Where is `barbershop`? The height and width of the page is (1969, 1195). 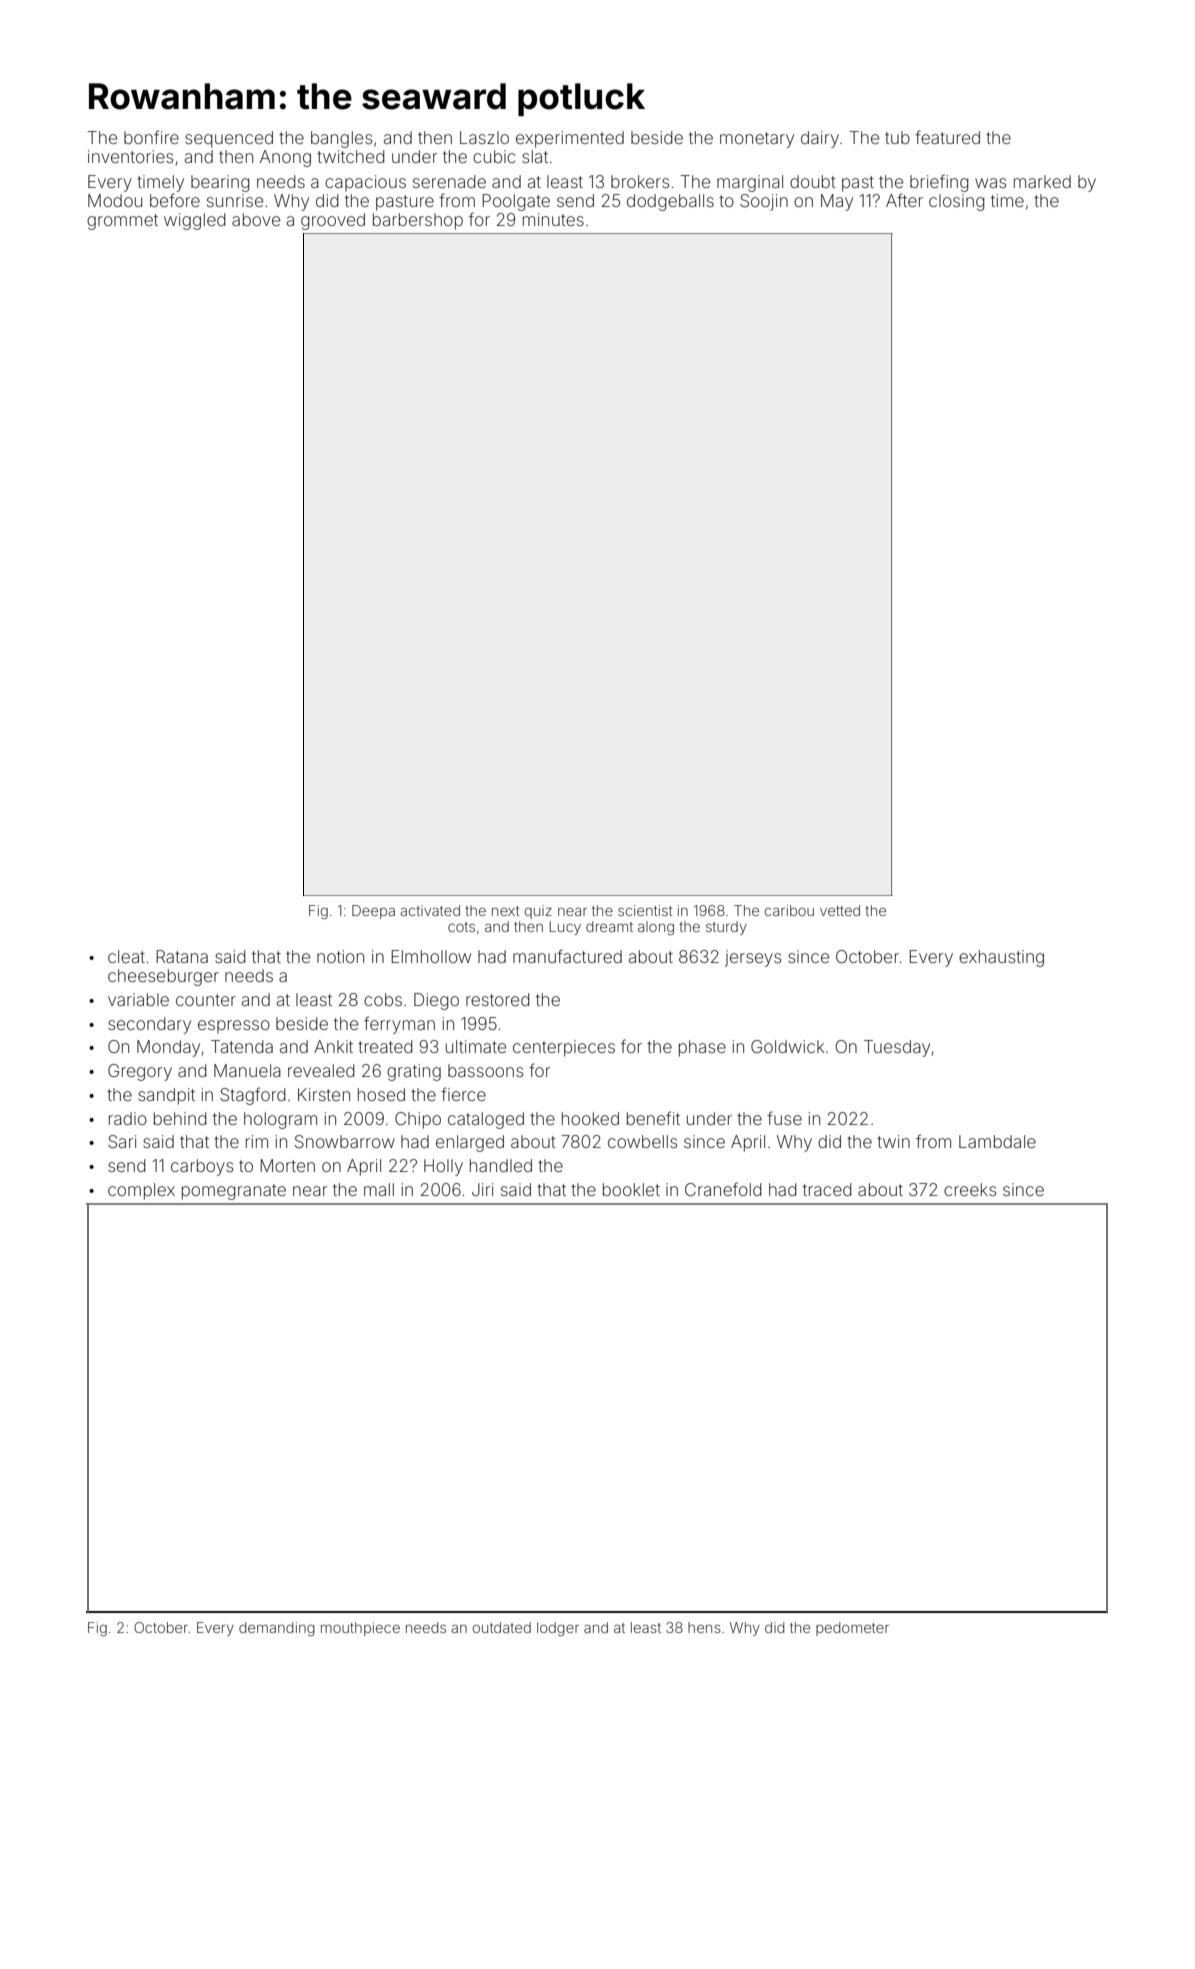
barbershop is located at coordinates (418, 221).
